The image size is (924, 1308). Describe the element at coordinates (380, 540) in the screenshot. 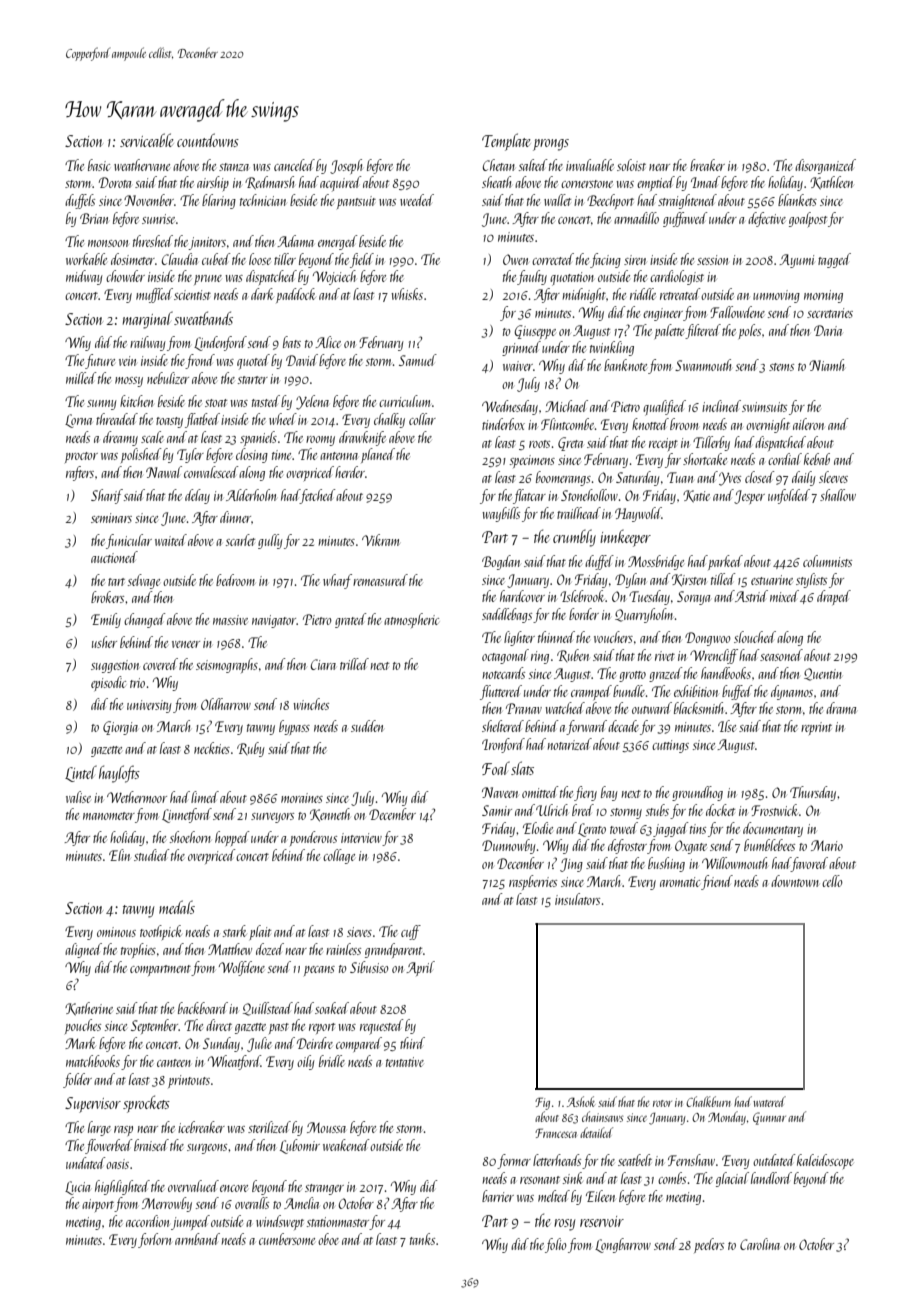

I see `Vikram` at that location.
